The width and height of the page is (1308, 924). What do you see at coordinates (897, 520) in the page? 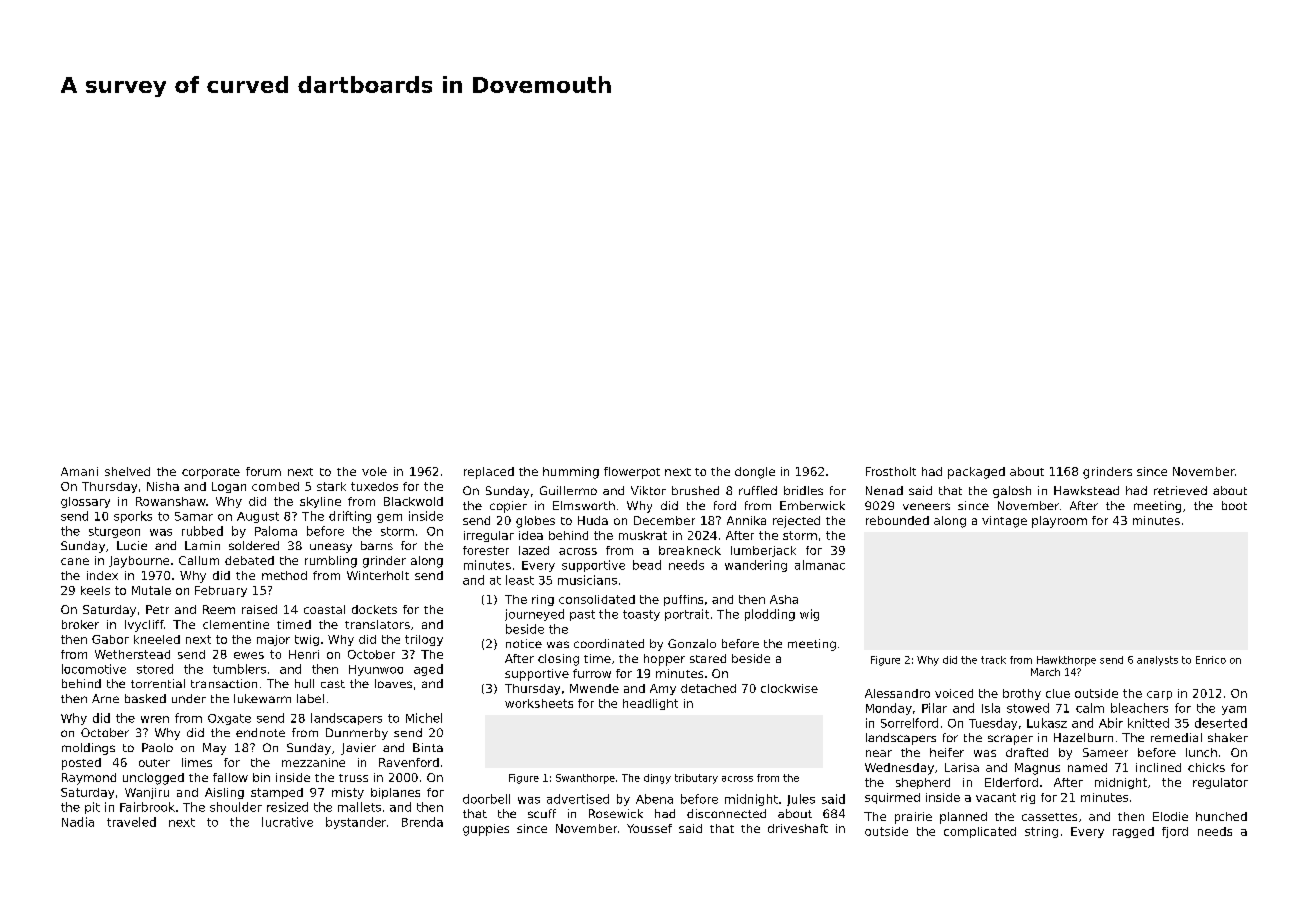
I see `rebounded` at bounding box center [897, 520].
